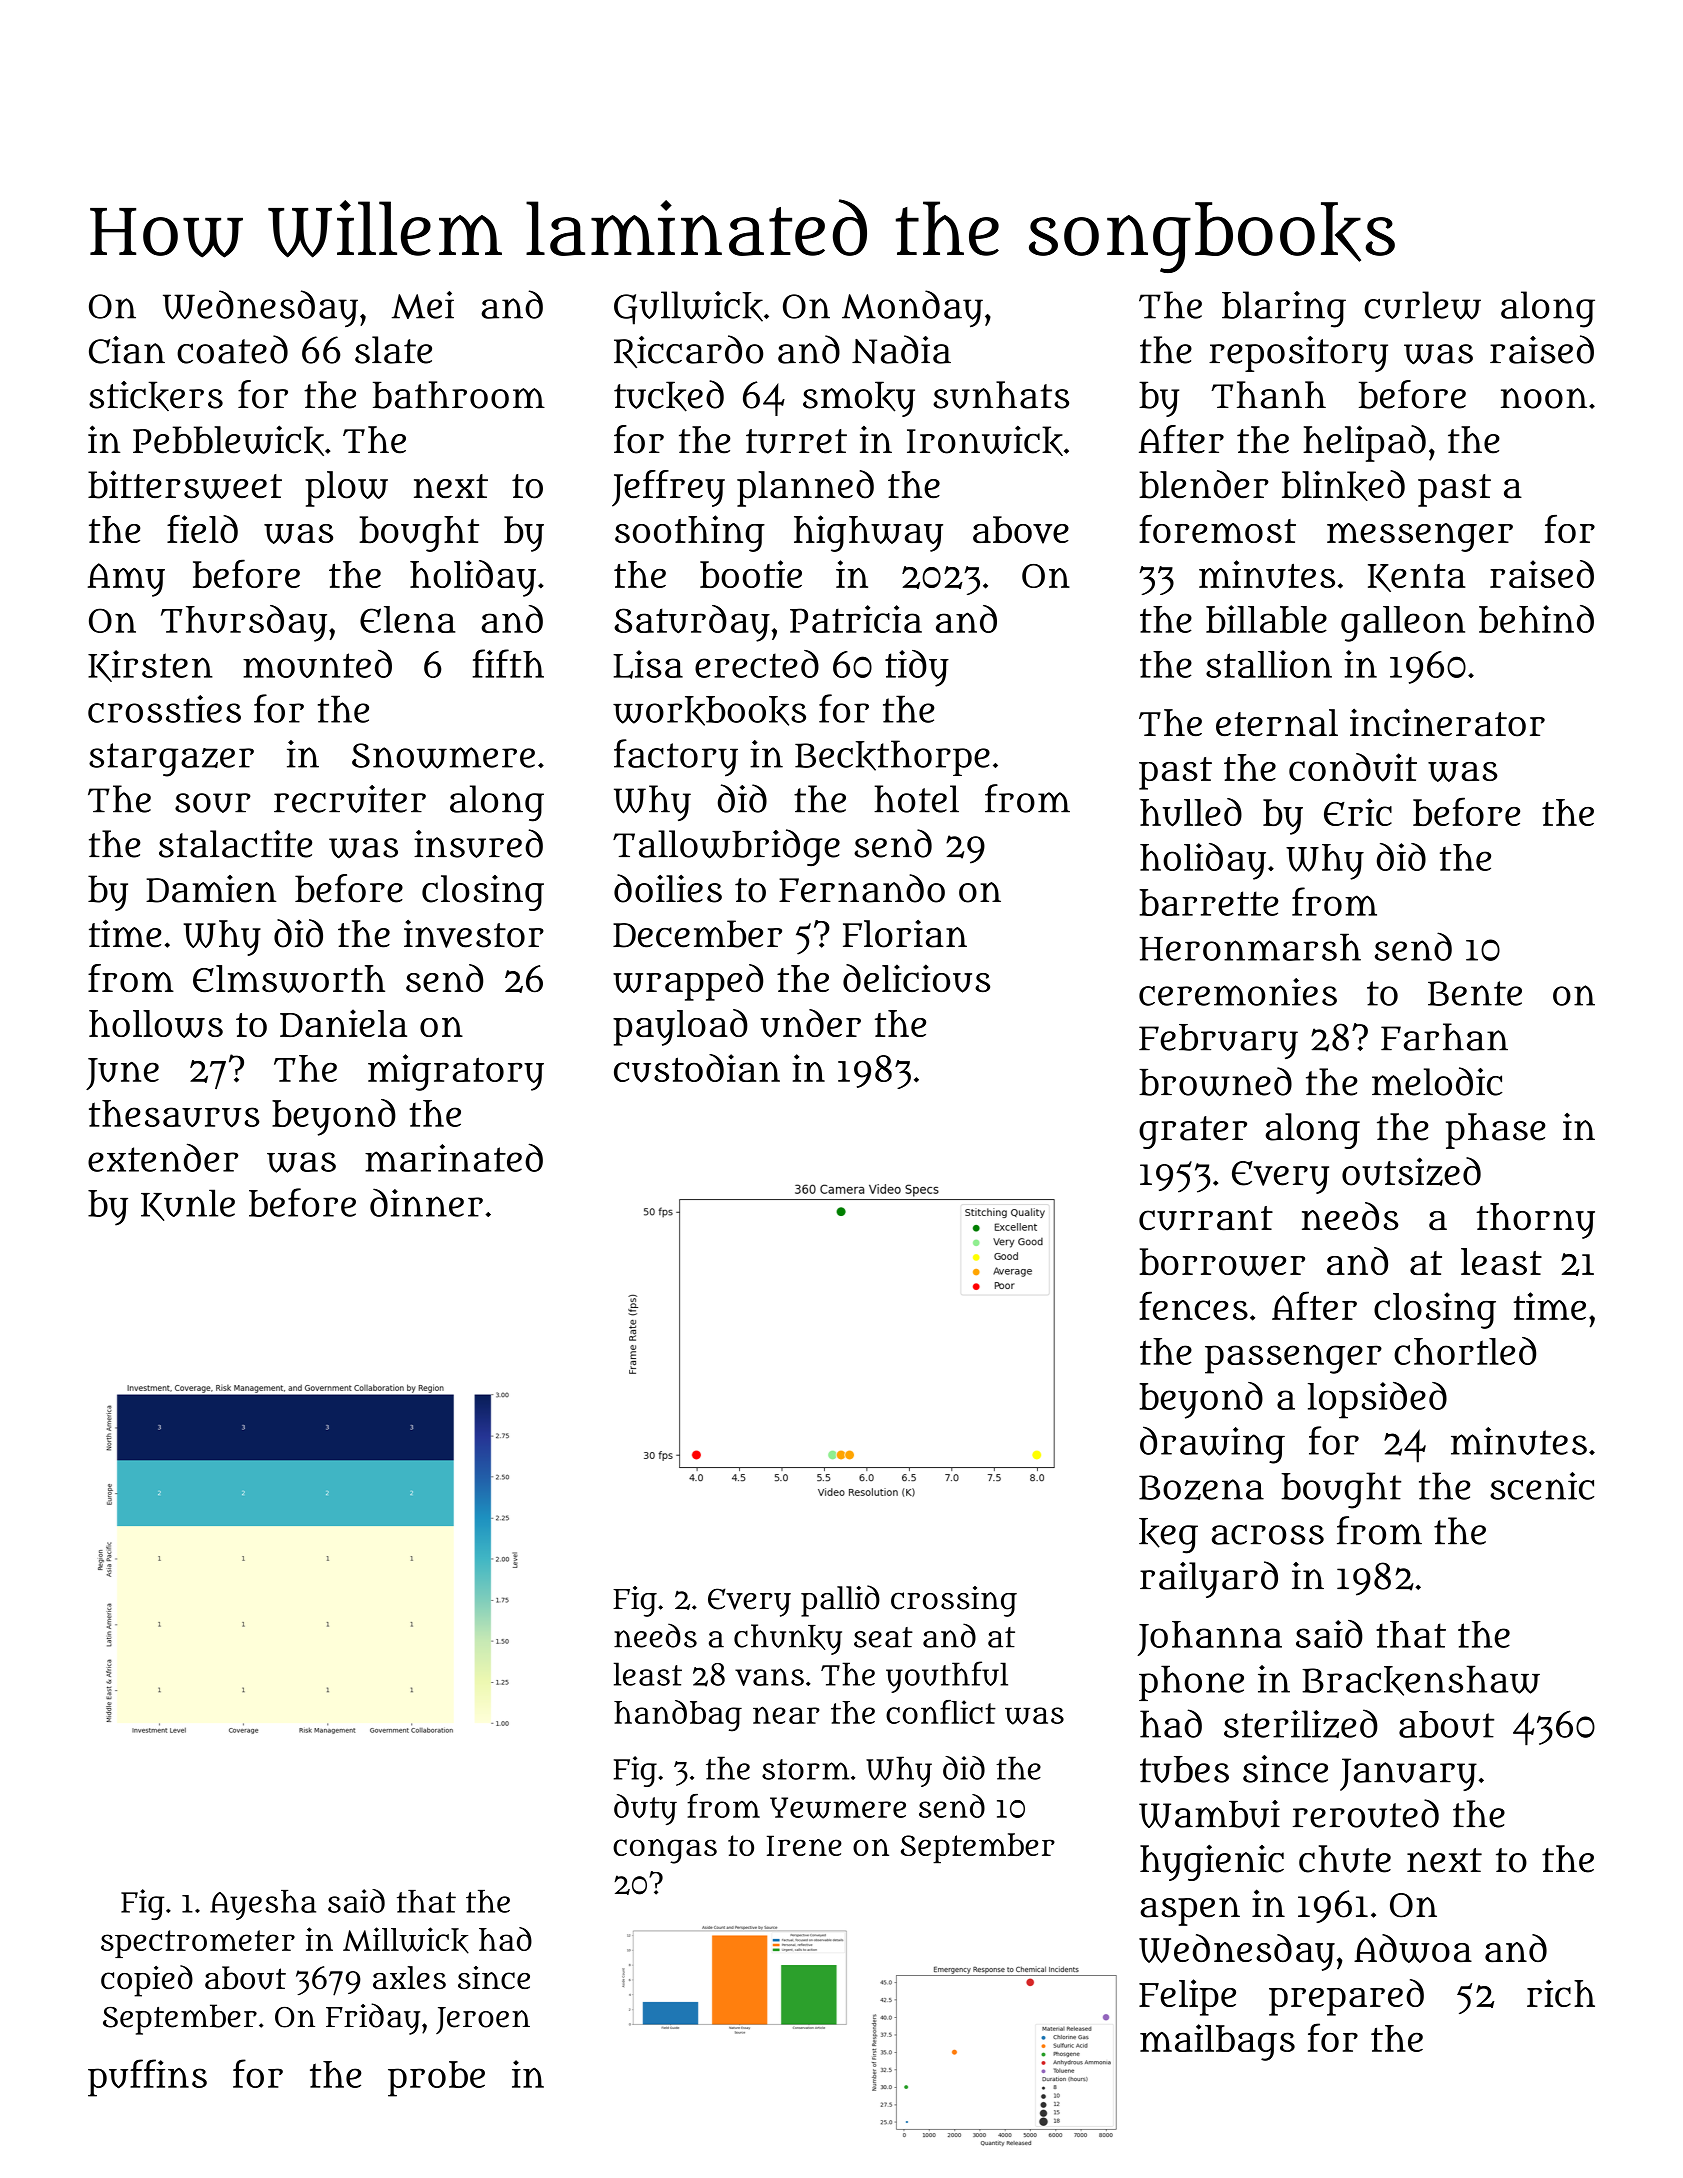  I want to click on Jeroen, so click(483, 2020).
